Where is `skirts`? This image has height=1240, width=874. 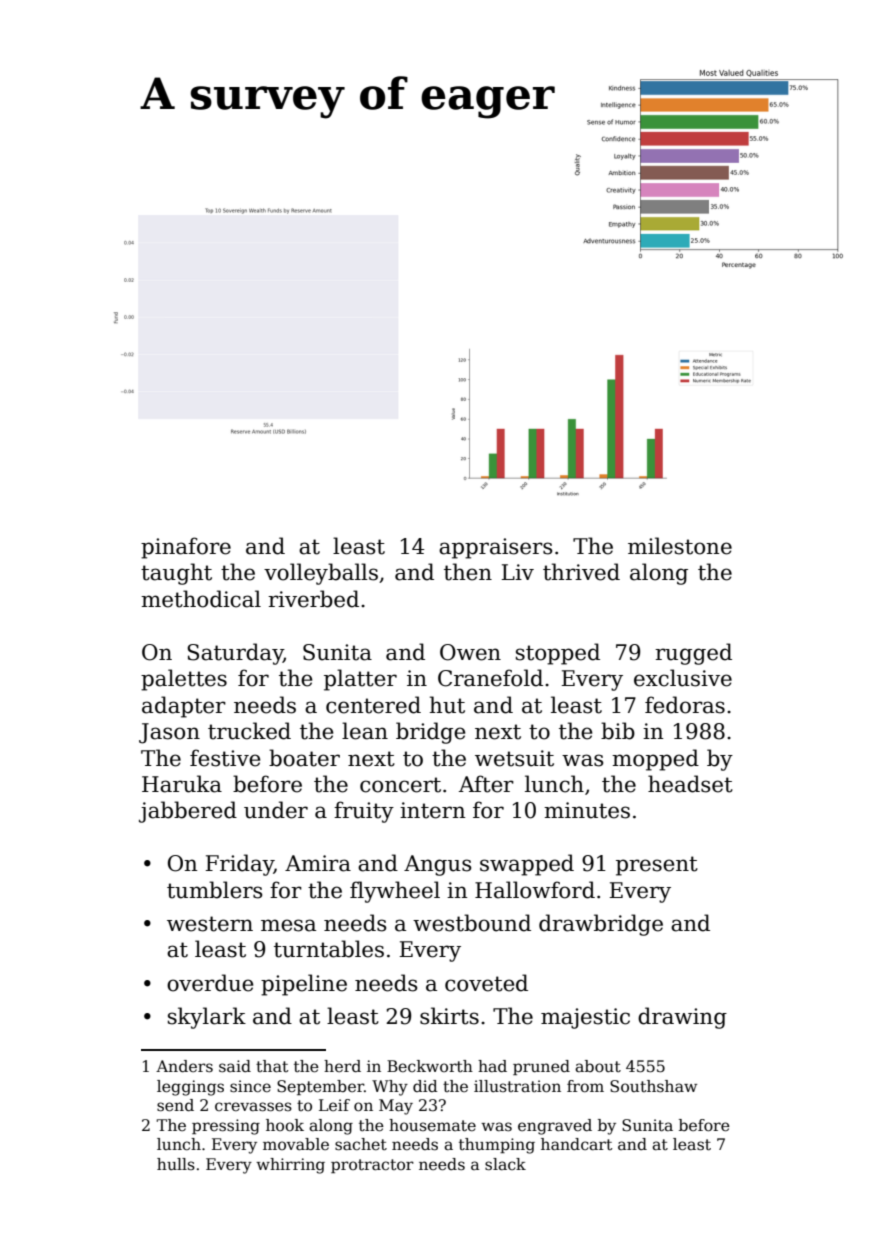 skirts is located at coordinates (449, 1016).
